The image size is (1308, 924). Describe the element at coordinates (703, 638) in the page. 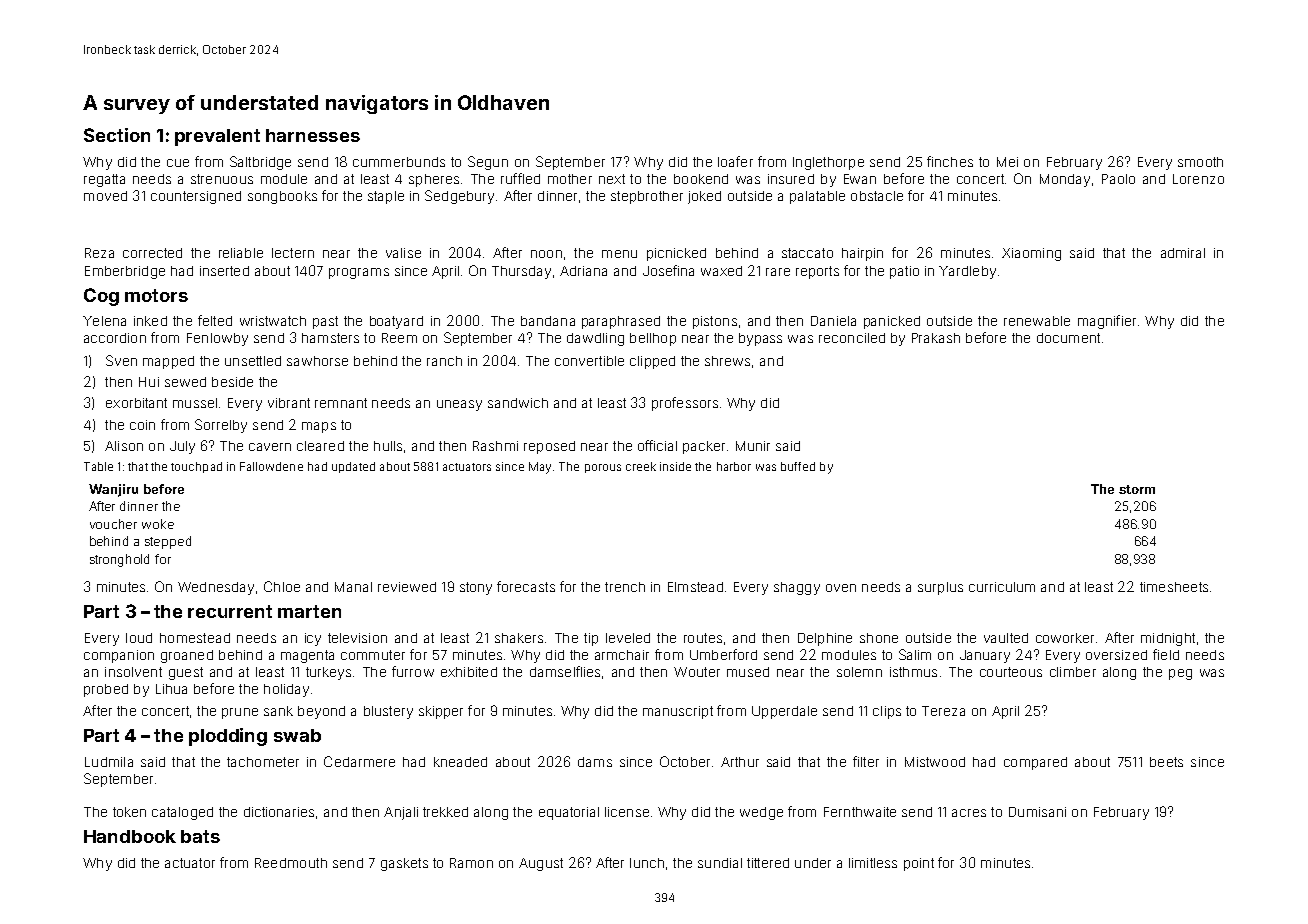

I see `routes` at that location.
